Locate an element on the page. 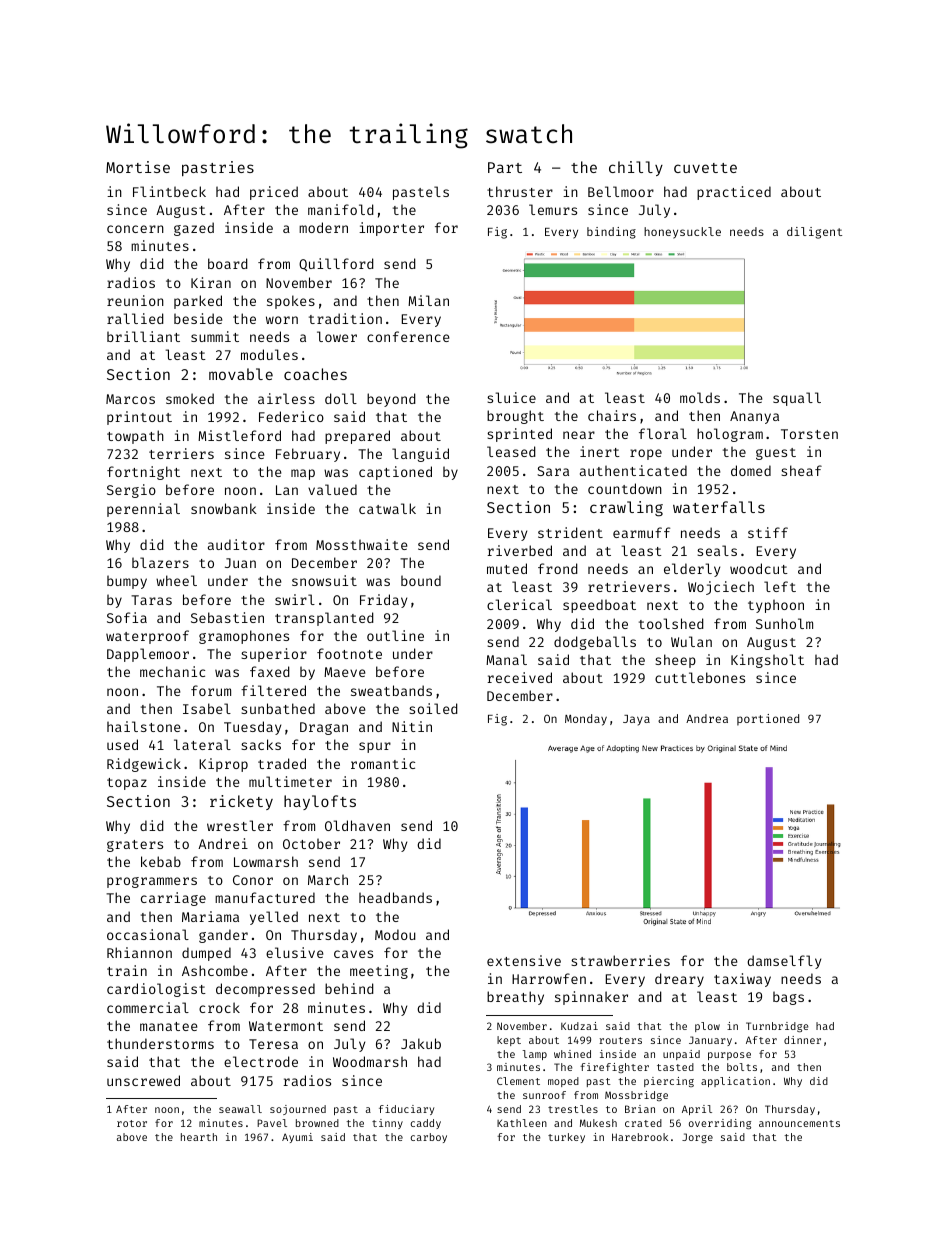 Image resolution: width=952 pixels, height=1233 pixels. Mistleford is located at coordinates (239, 435).
